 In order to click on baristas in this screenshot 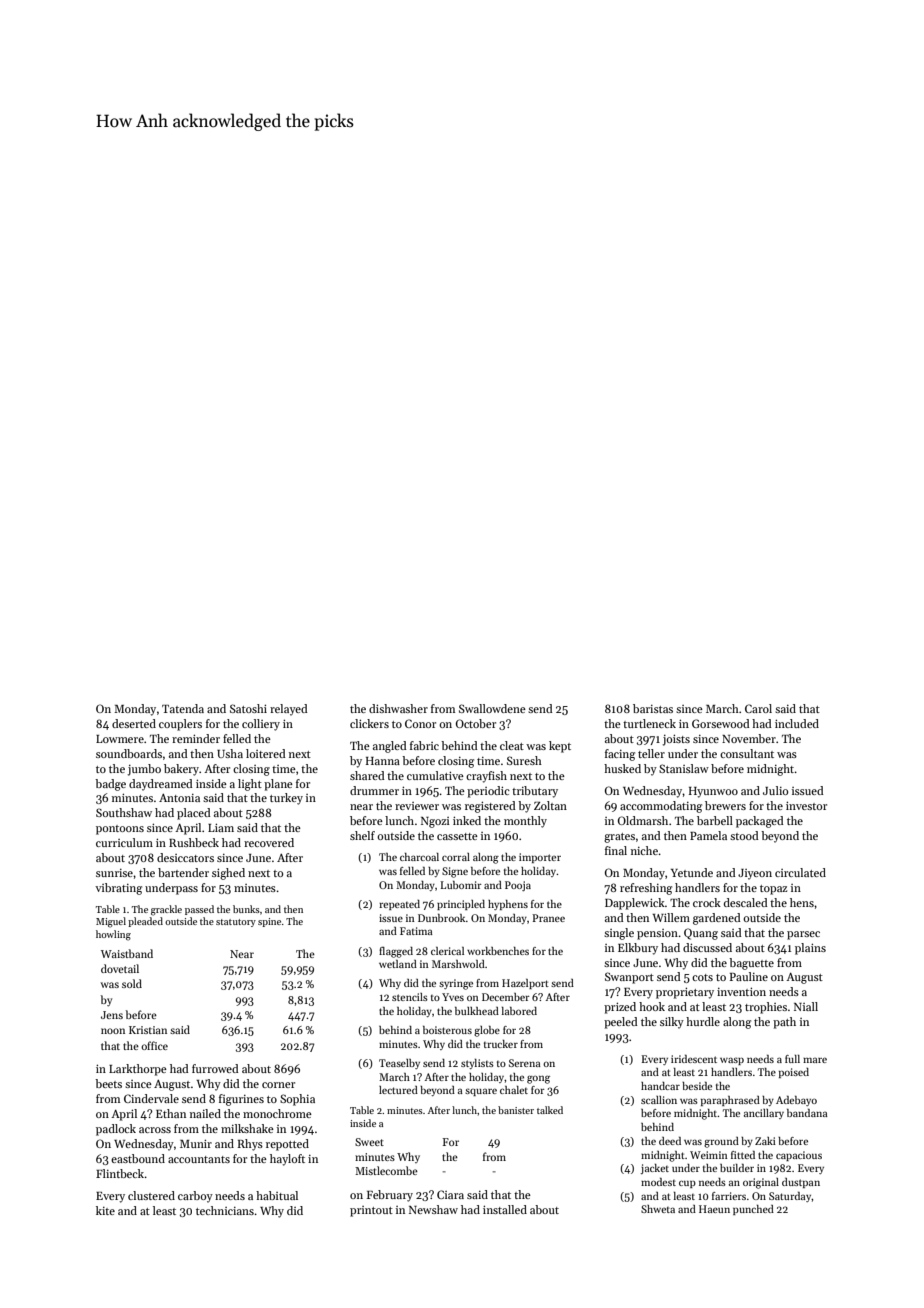, I will do `click(653, 708)`.
